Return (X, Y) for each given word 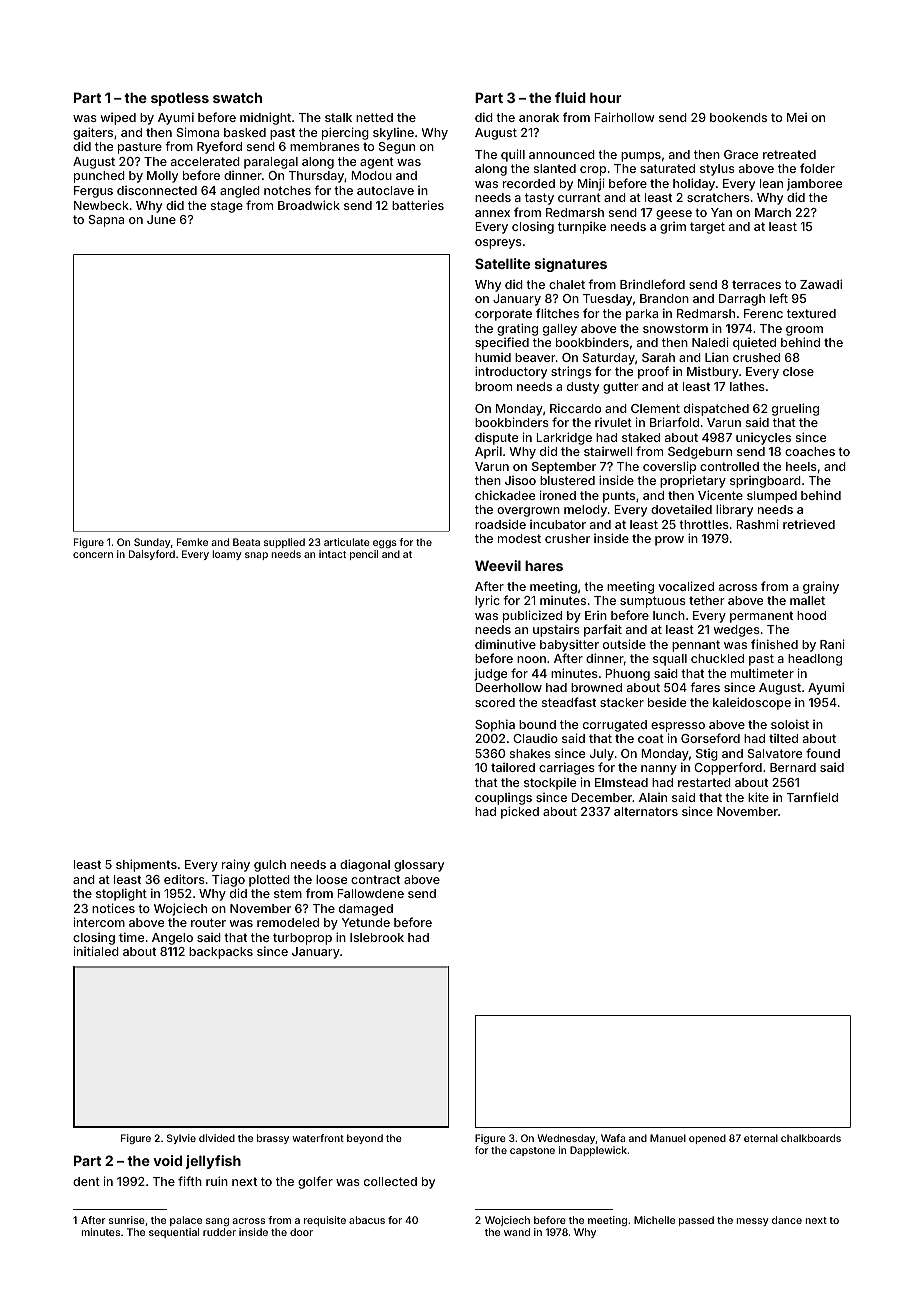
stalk (338, 117)
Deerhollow (508, 687)
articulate (347, 542)
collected (390, 1181)
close (798, 371)
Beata (246, 542)
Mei (797, 117)
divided (217, 1138)
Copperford (728, 768)
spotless (180, 99)
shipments (146, 865)
